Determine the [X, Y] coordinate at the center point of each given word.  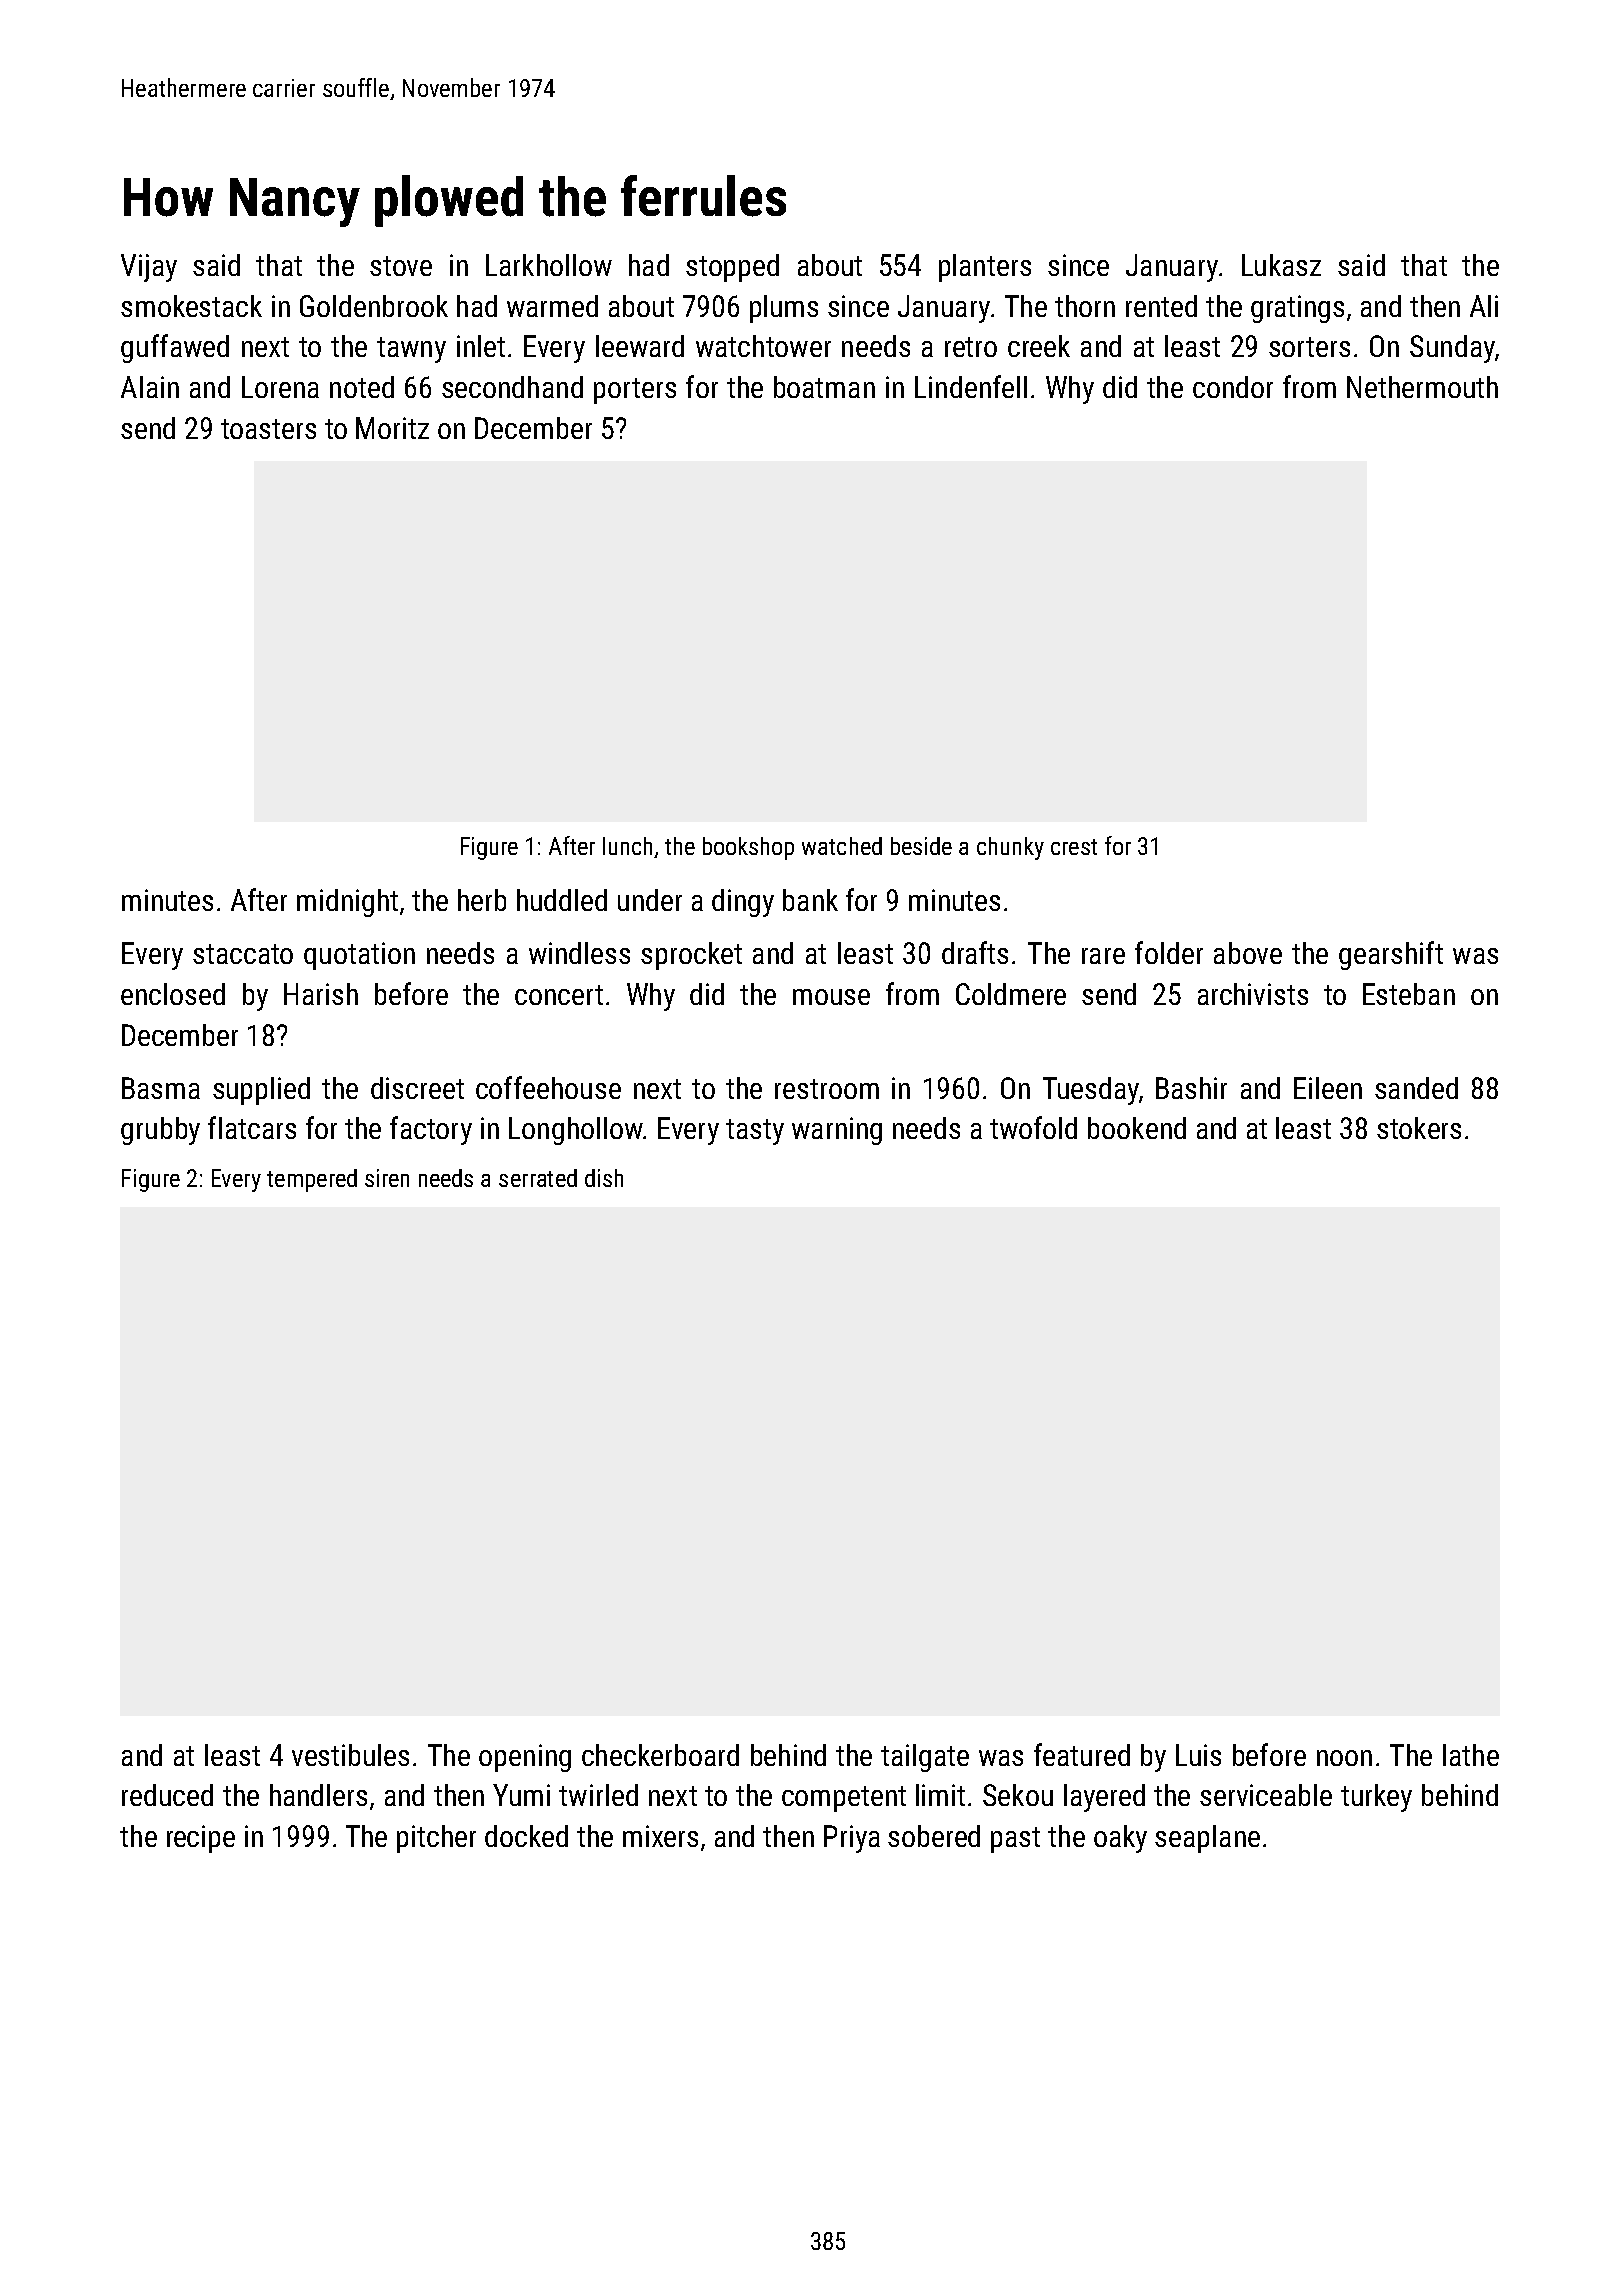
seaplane [1207, 1839]
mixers [660, 1836]
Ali [1484, 306]
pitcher [436, 1839]
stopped [732, 268]
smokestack [191, 306]
